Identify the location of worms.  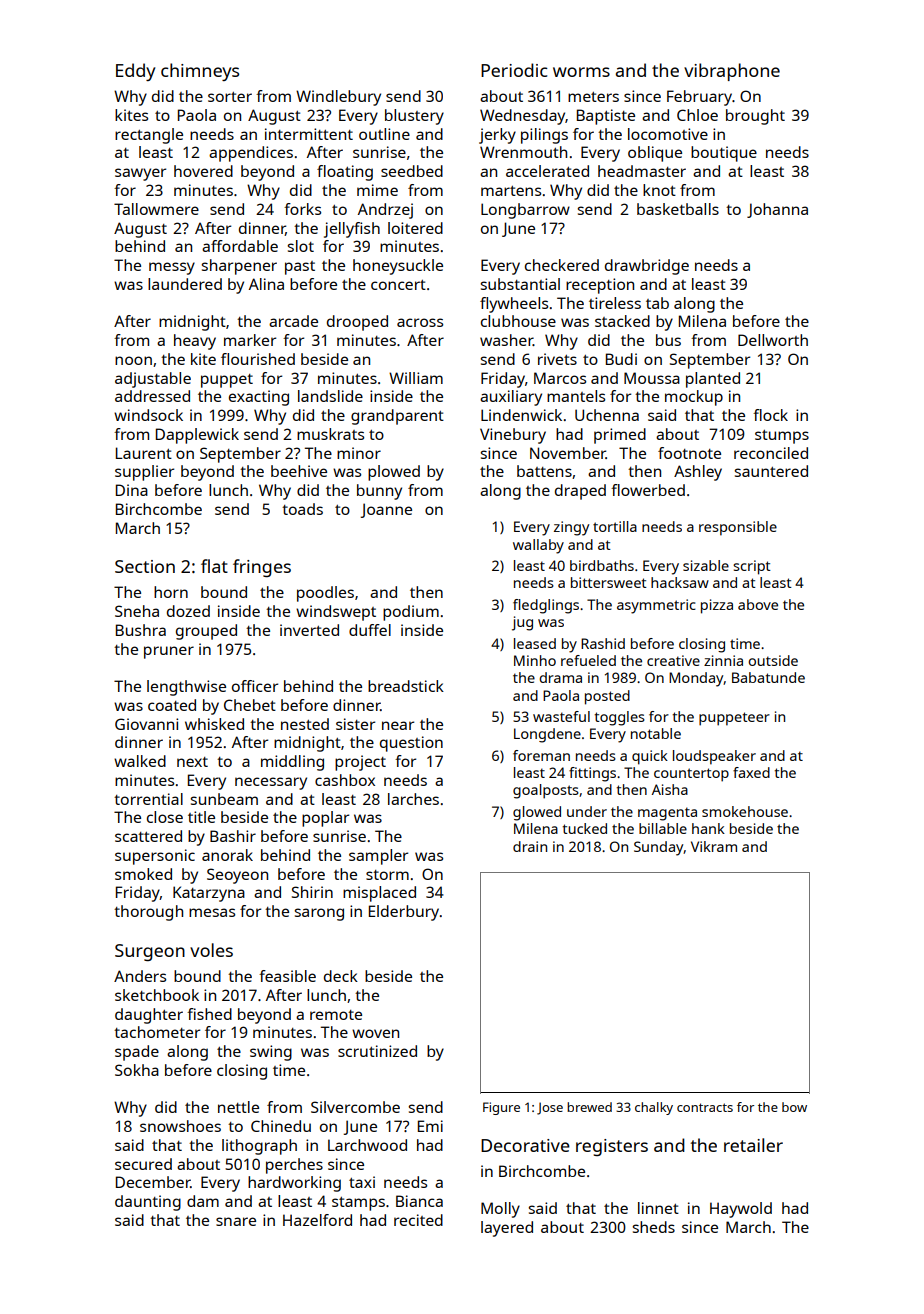
(581, 72).
